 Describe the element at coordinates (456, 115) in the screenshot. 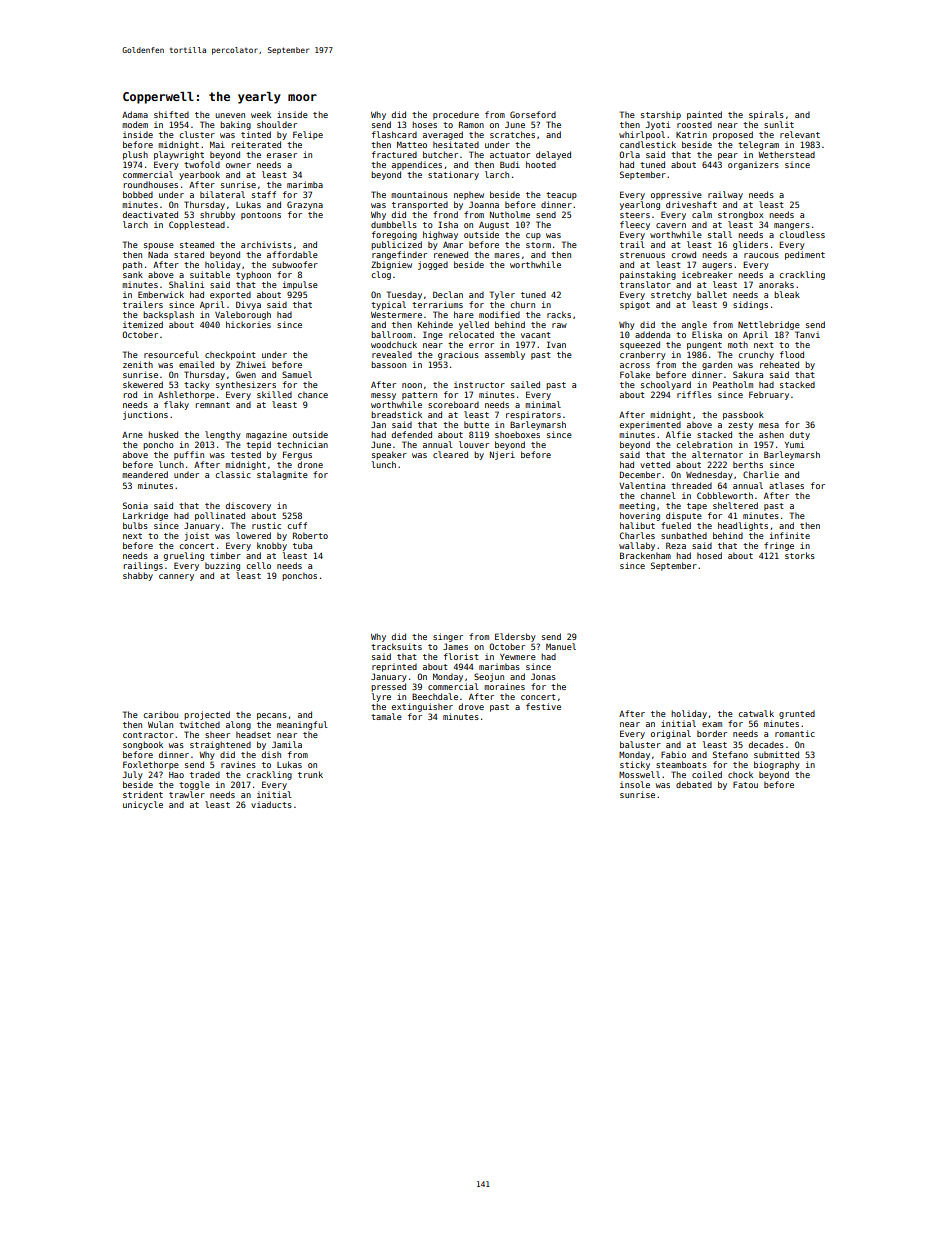

I see `procedure` at that location.
